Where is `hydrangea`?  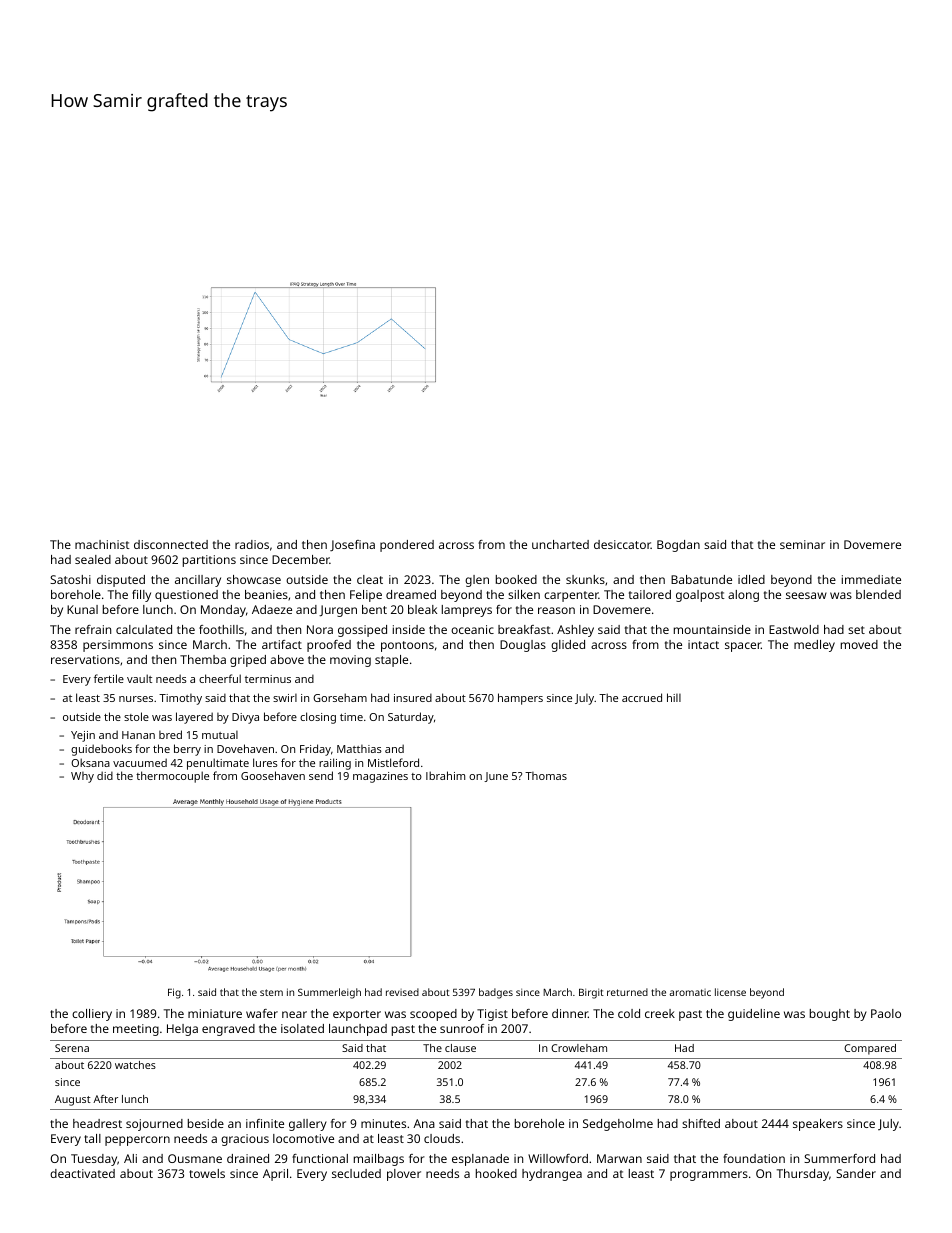 hydrangea is located at coordinates (552, 1175).
